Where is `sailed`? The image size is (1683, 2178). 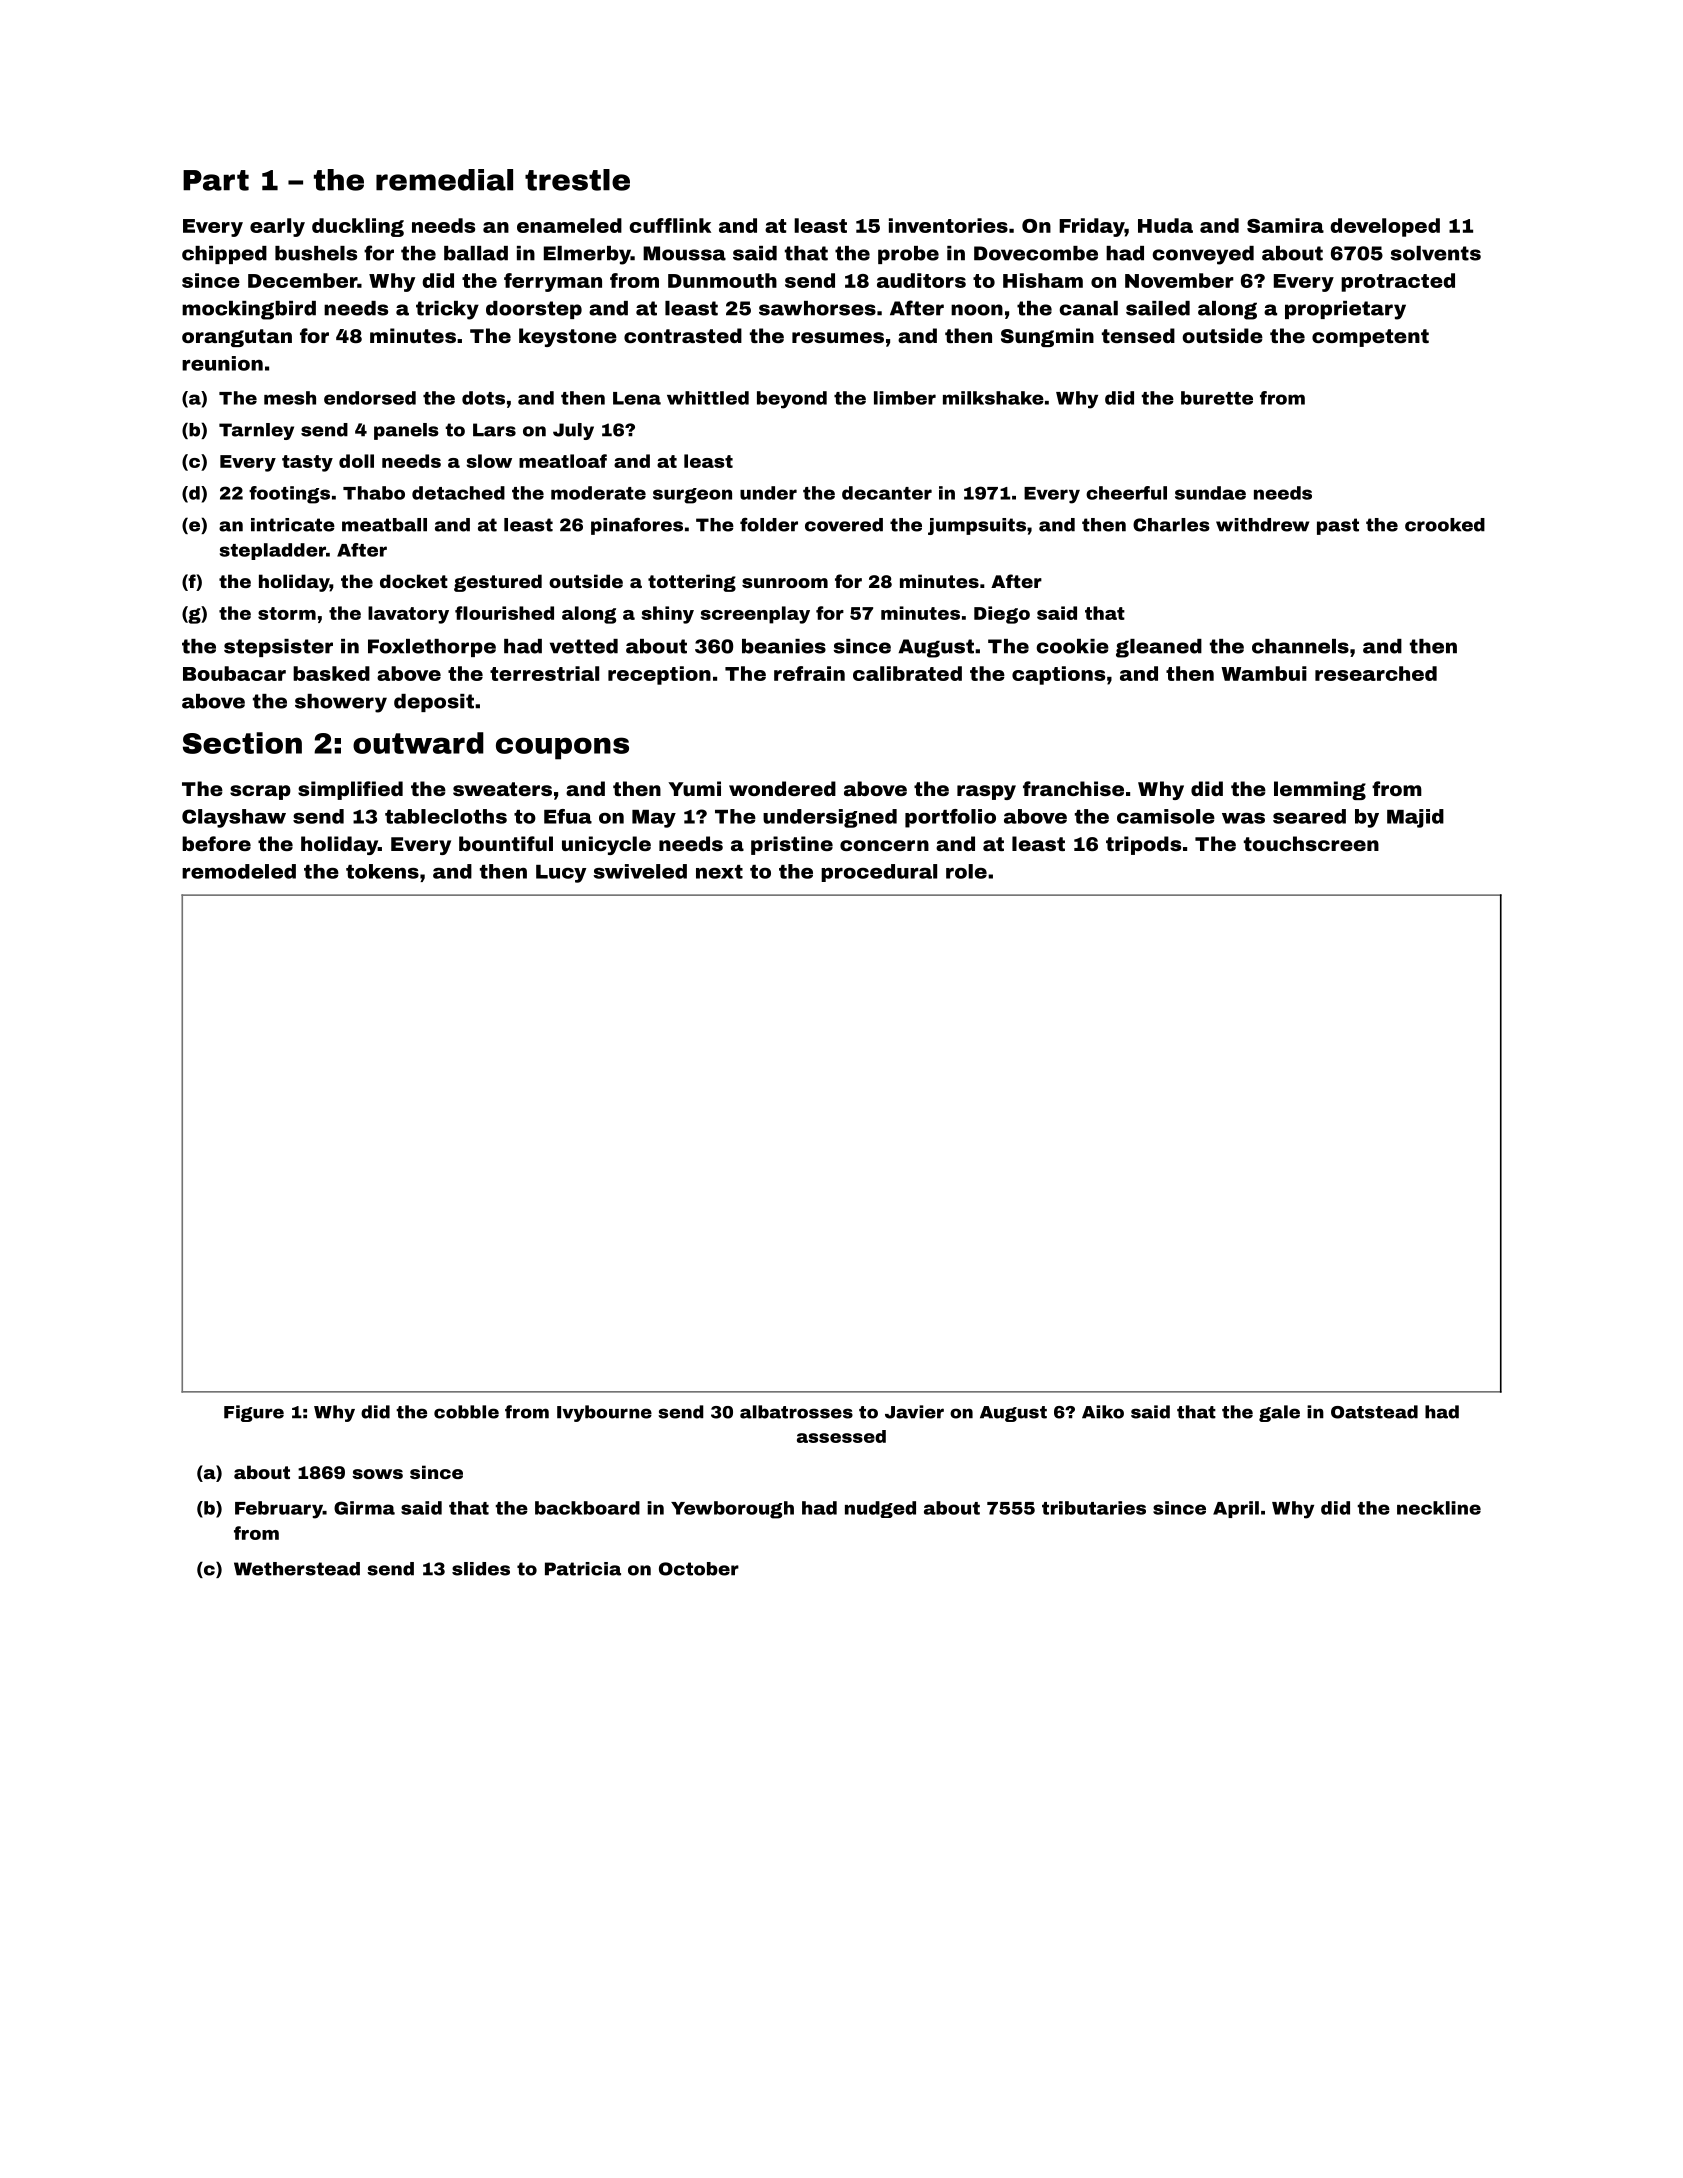 sailed is located at coordinates (1158, 308).
